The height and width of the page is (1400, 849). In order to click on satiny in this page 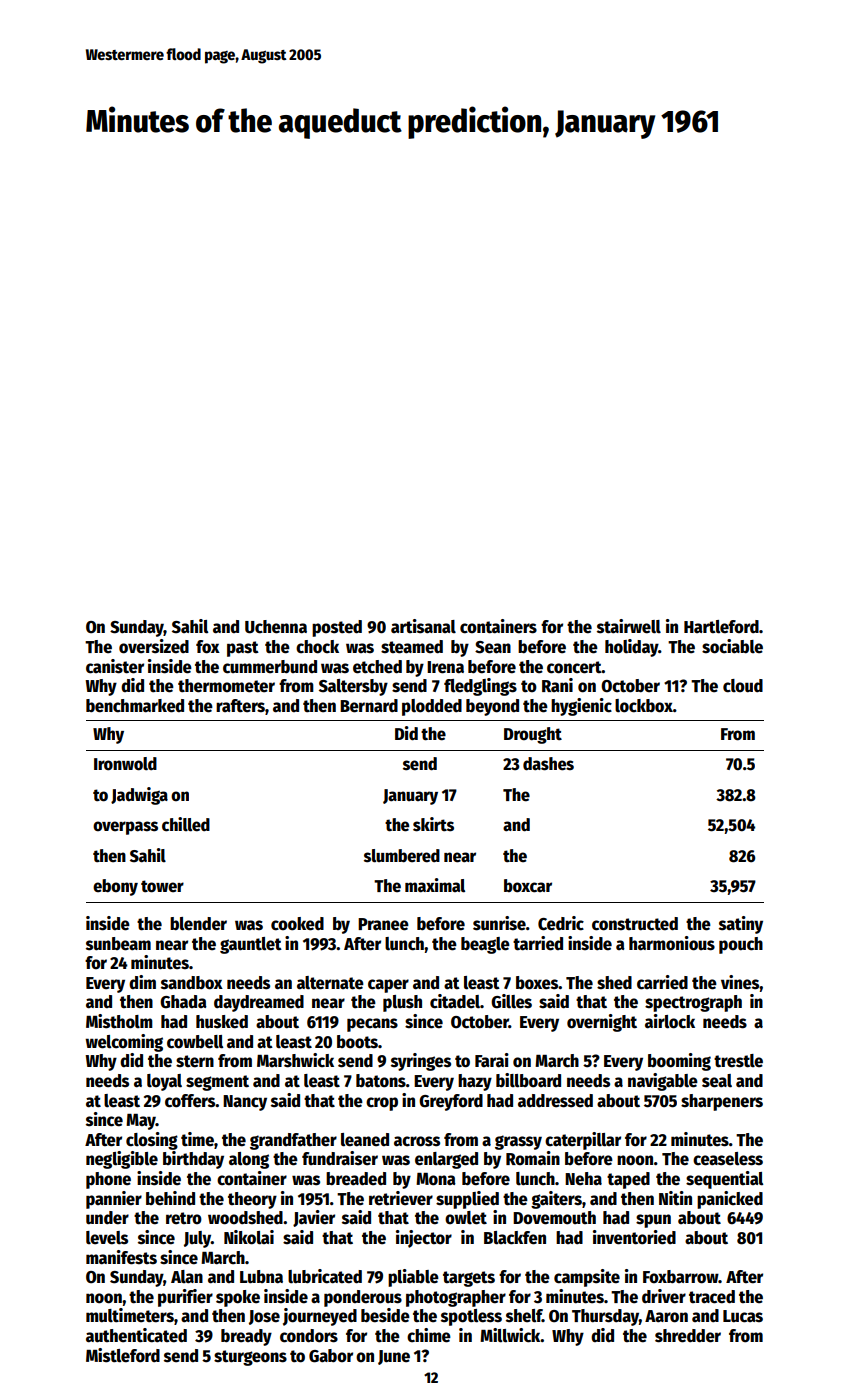, I will do `click(741, 925)`.
